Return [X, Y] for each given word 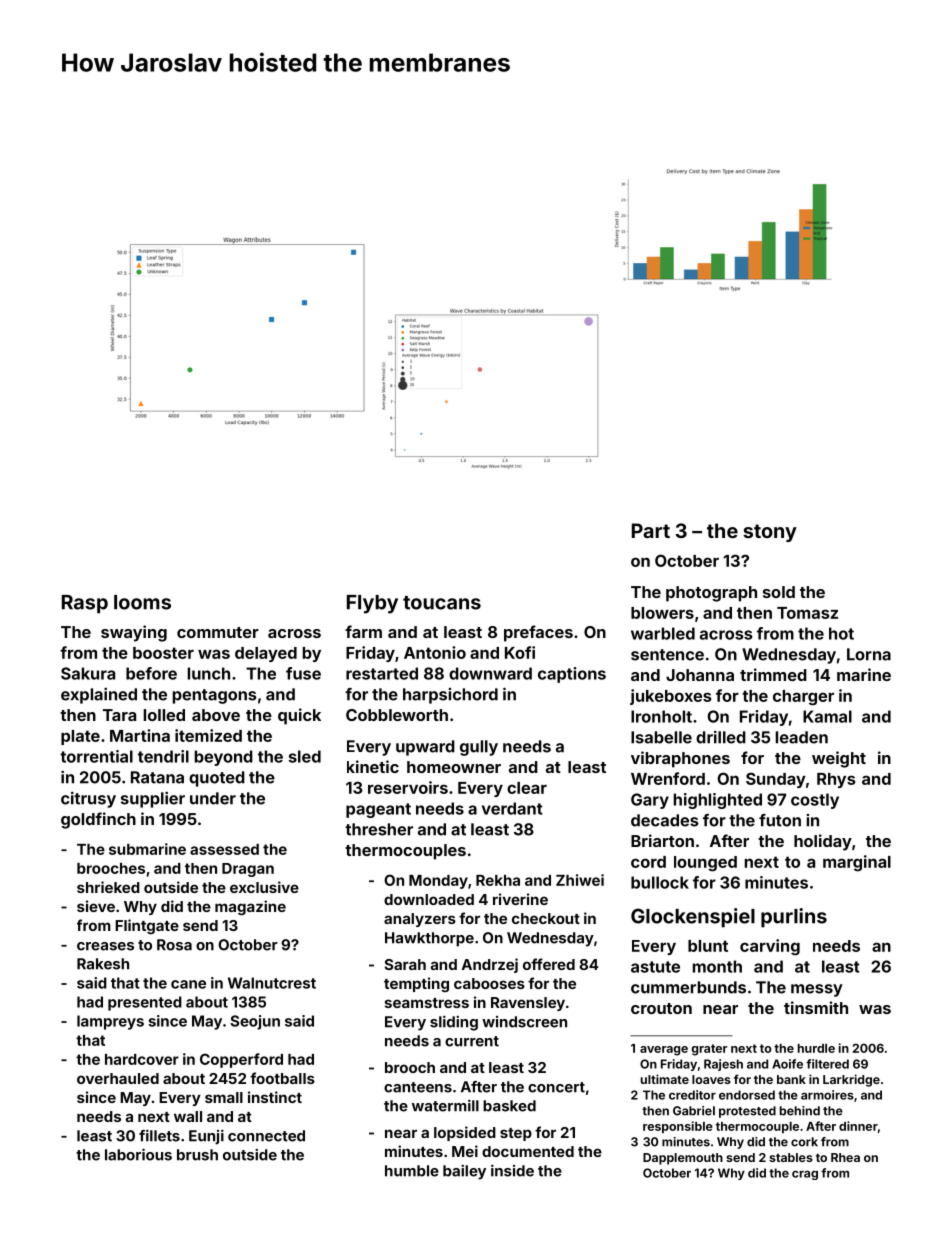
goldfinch [98, 820]
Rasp [85, 604]
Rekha [498, 880]
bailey [464, 1172]
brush [197, 1155]
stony [770, 533]
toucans [442, 603]
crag [805, 1175]
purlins [794, 918]
